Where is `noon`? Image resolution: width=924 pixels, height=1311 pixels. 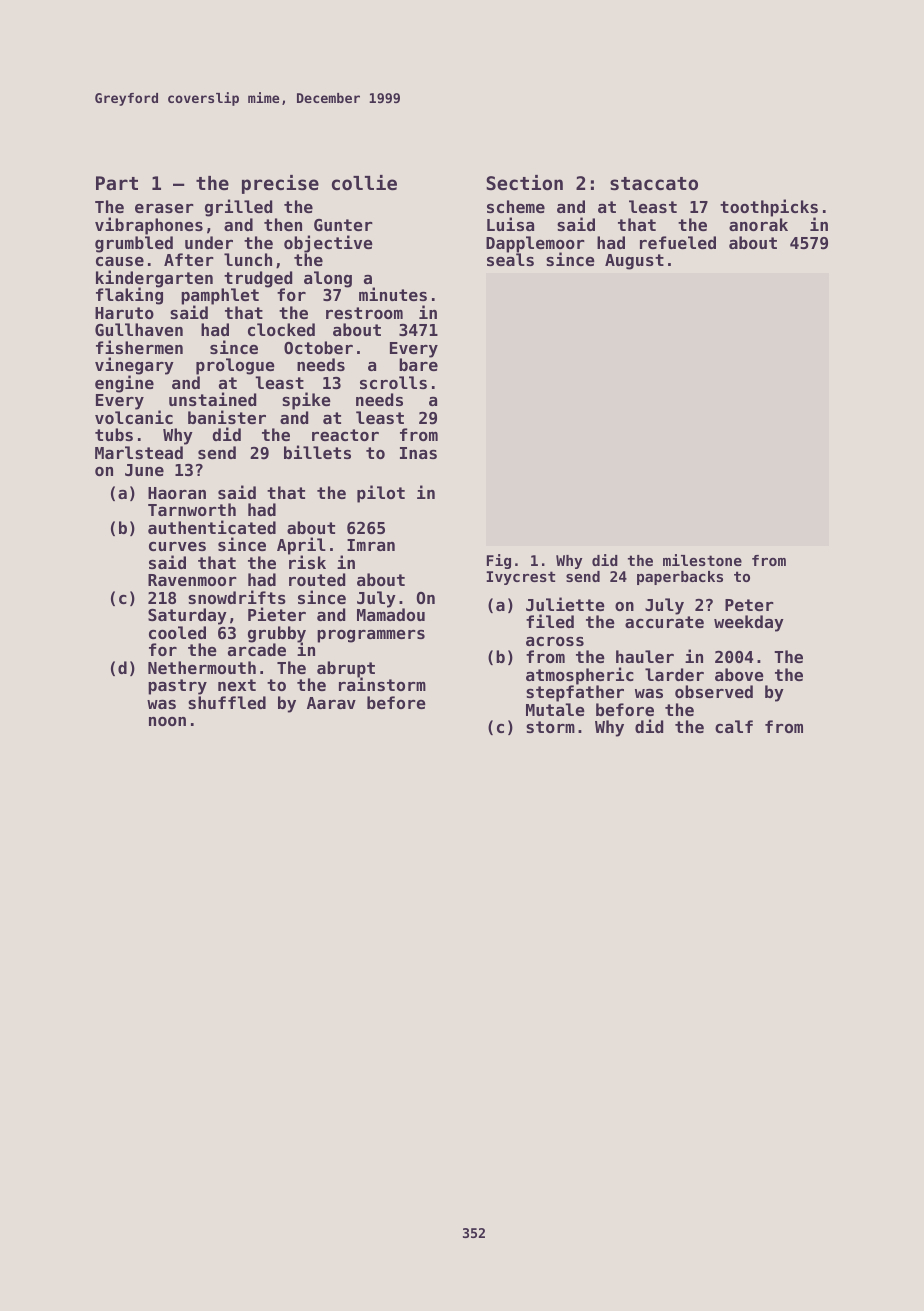
noon is located at coordinates (167, 721).
